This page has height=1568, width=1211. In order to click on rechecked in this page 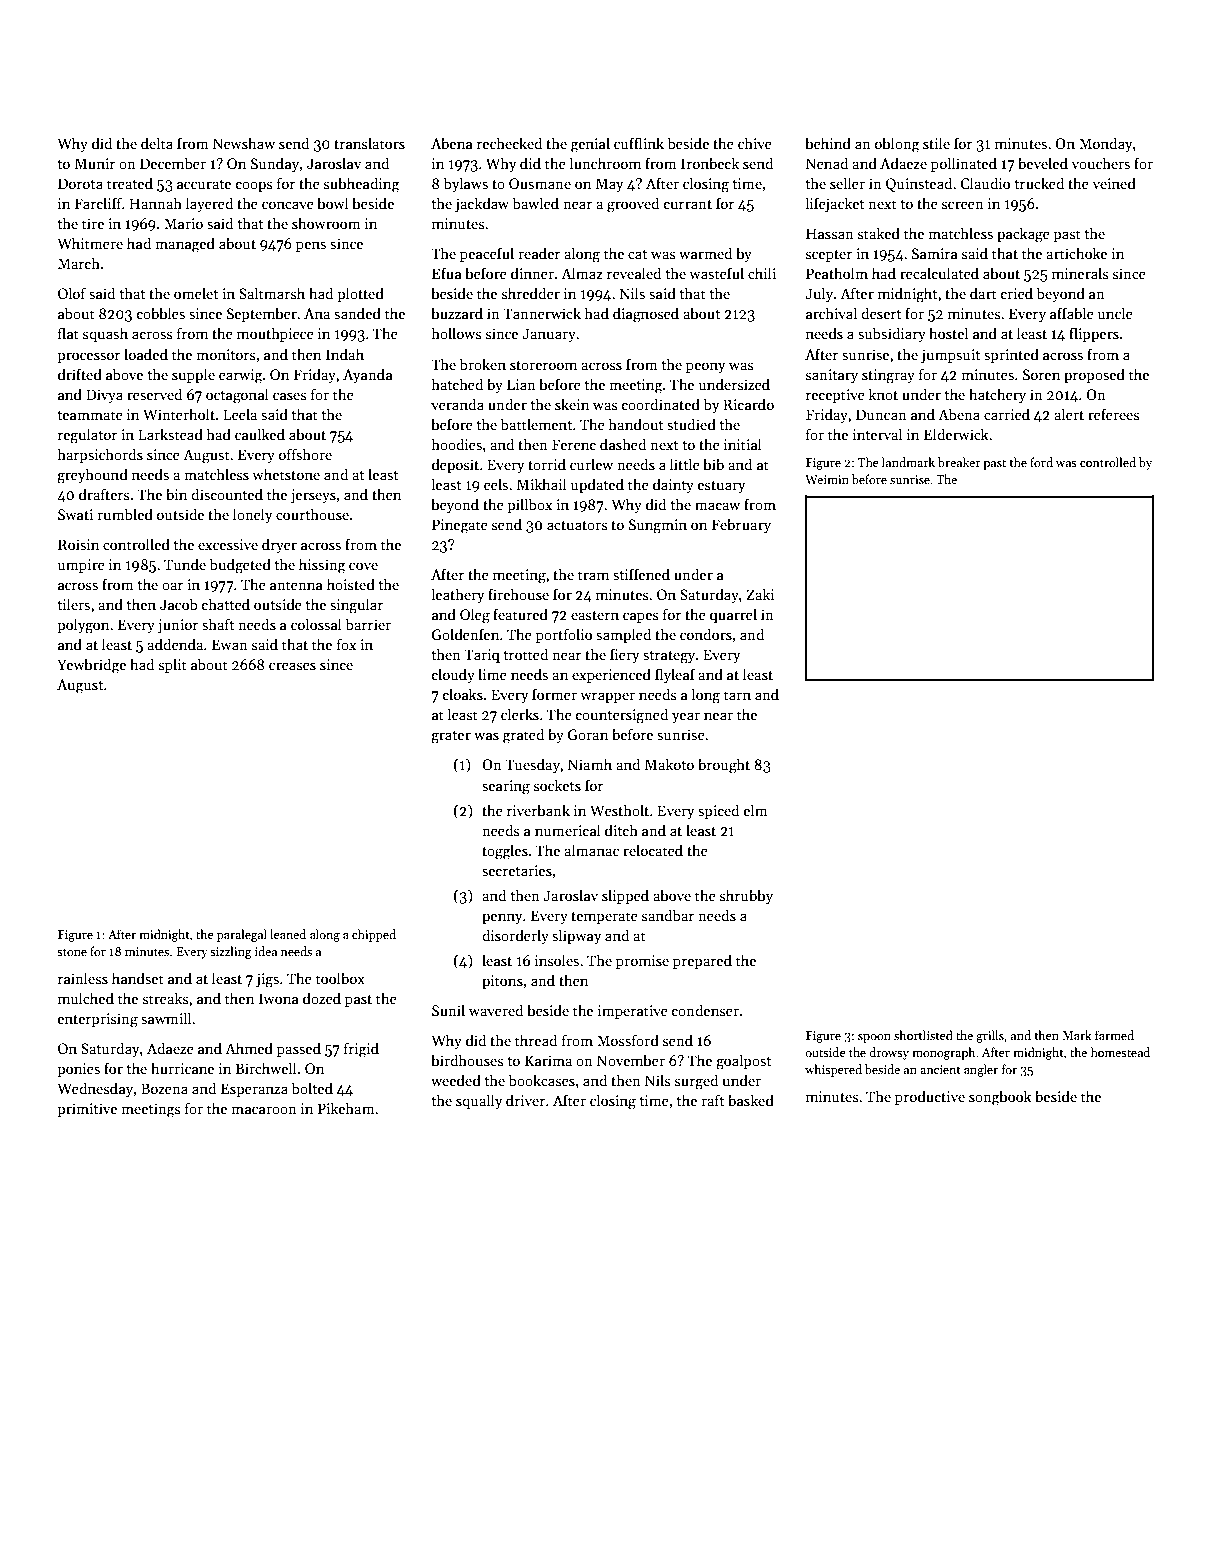, I will do `click(509, 143)`.
